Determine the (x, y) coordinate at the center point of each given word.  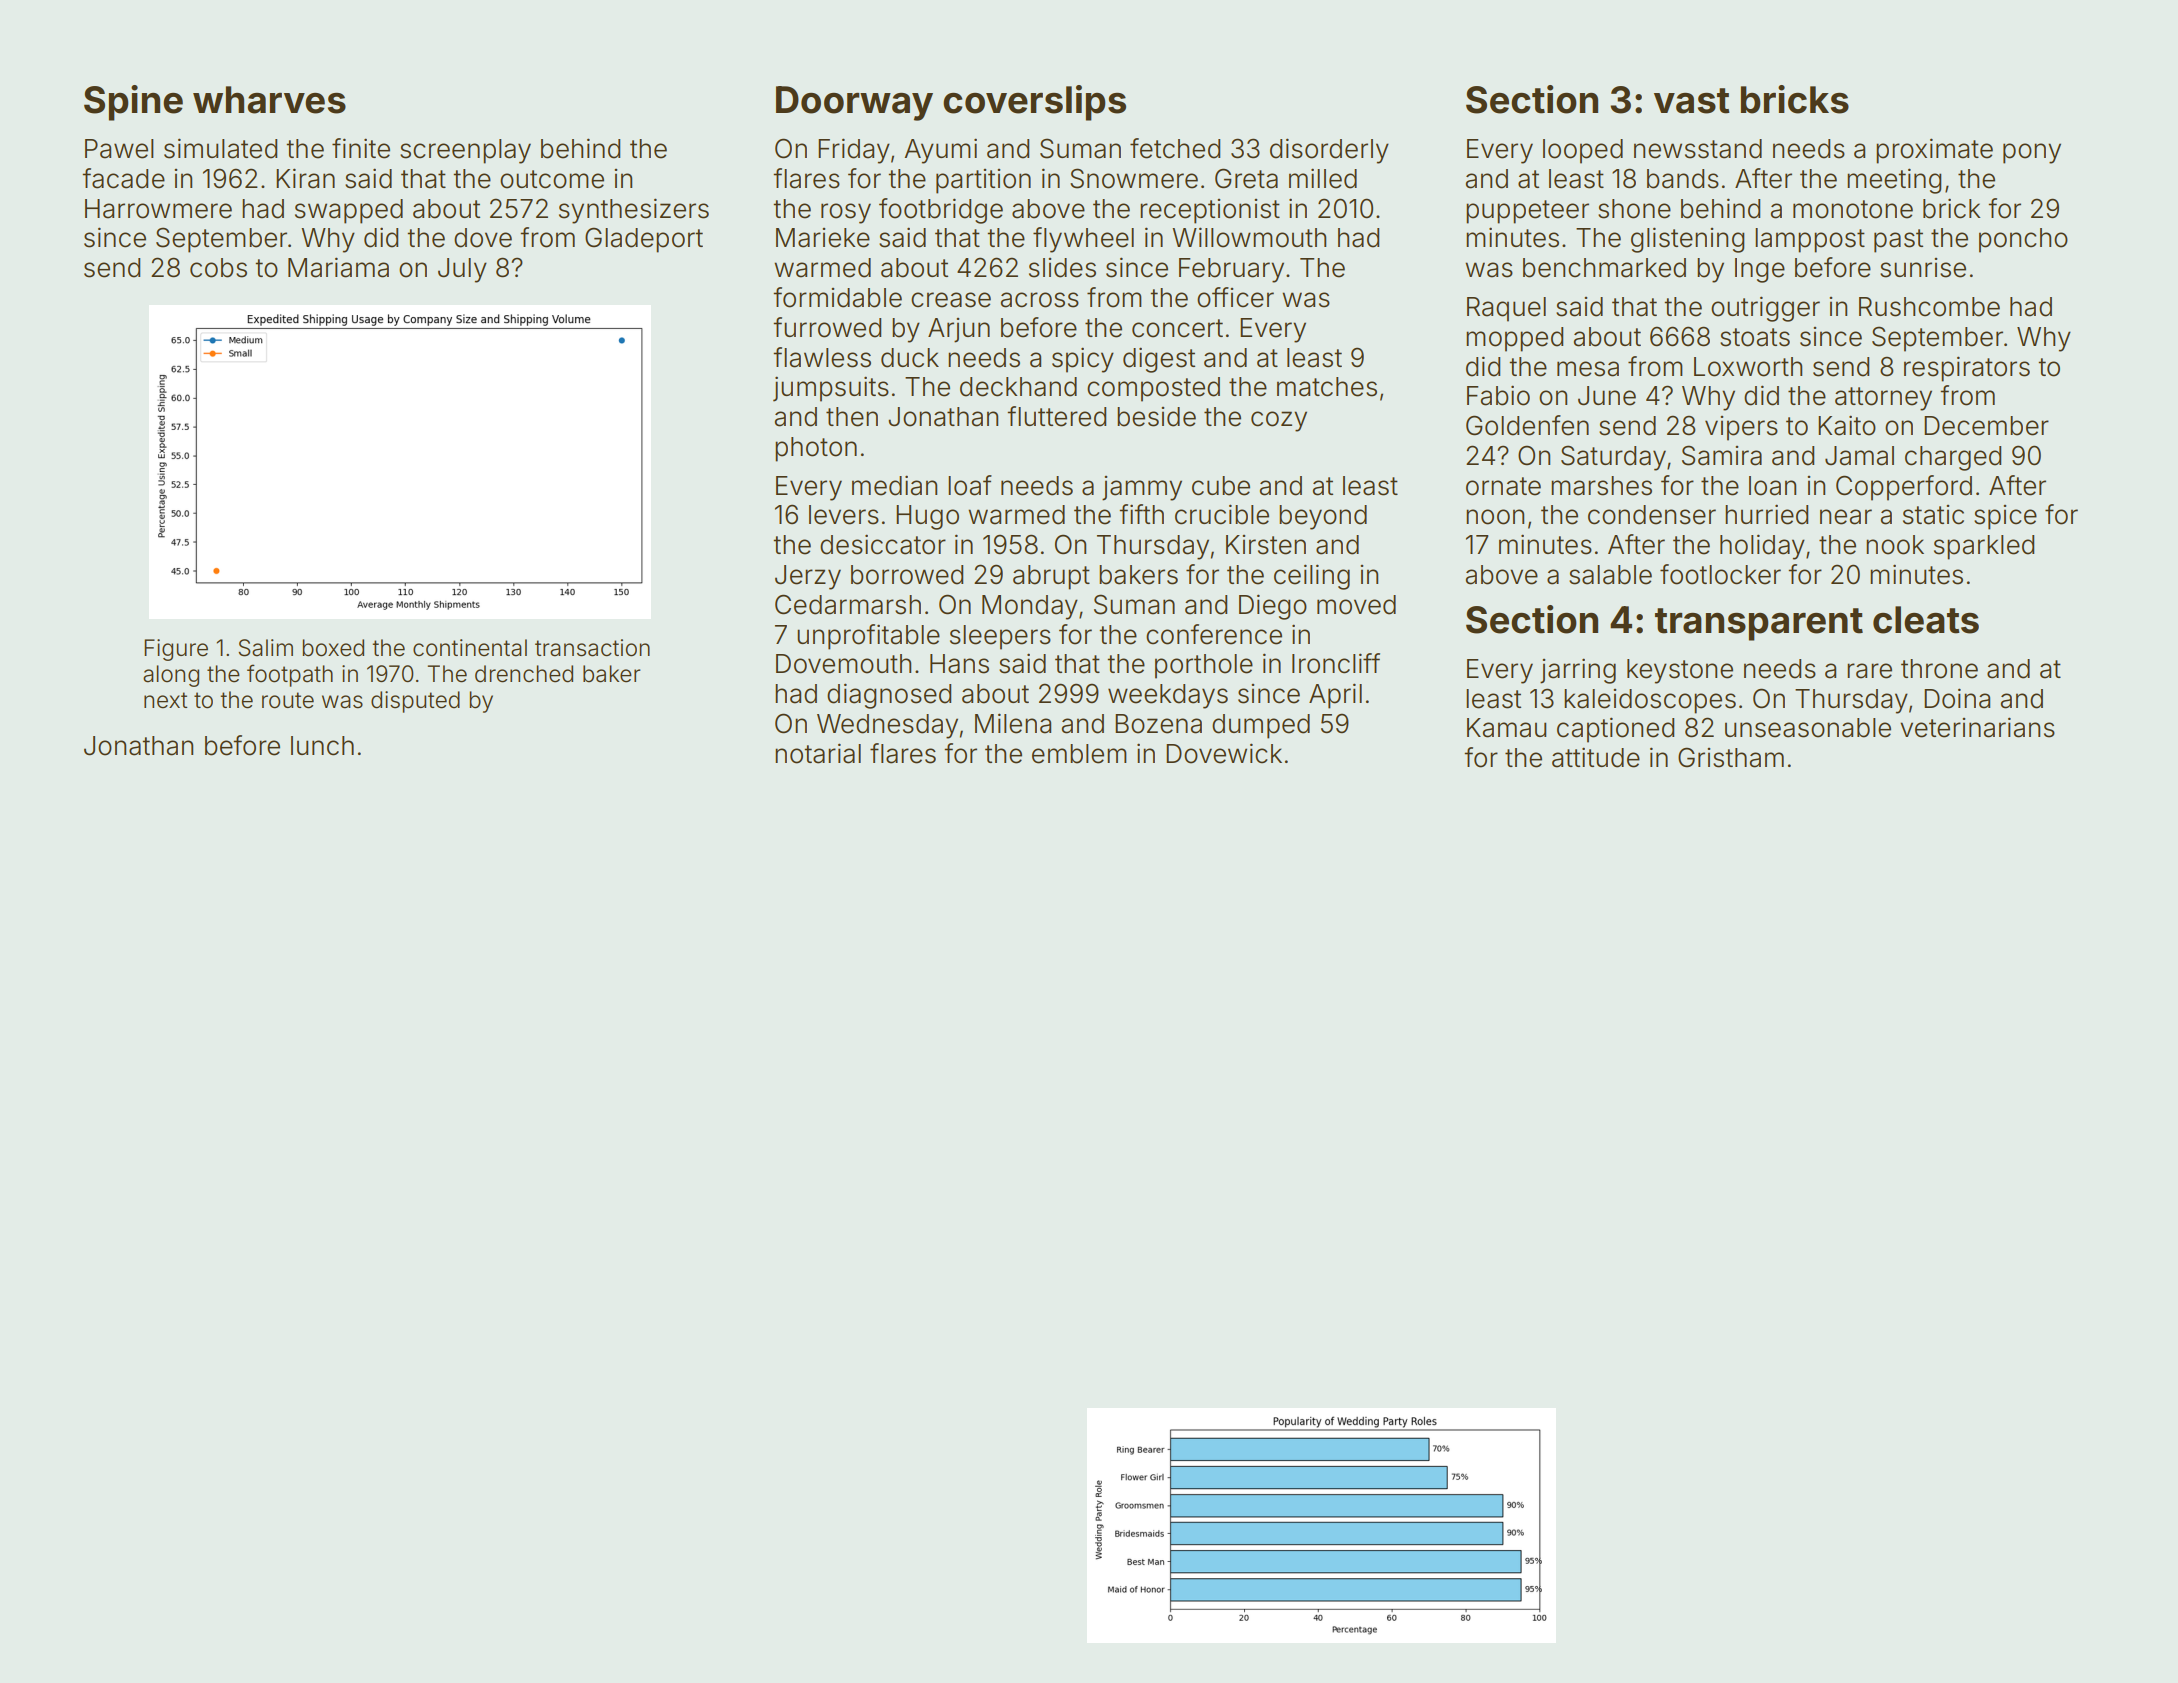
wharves (269, 100)
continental (470, 648)
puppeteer (1527, 212)
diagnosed (889, 696)
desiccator (883, 544)
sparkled (1984, 547)
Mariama (338, 267)
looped (1583, 151)
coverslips (1034, 103)
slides (1062, 268)
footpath (290, 675)
